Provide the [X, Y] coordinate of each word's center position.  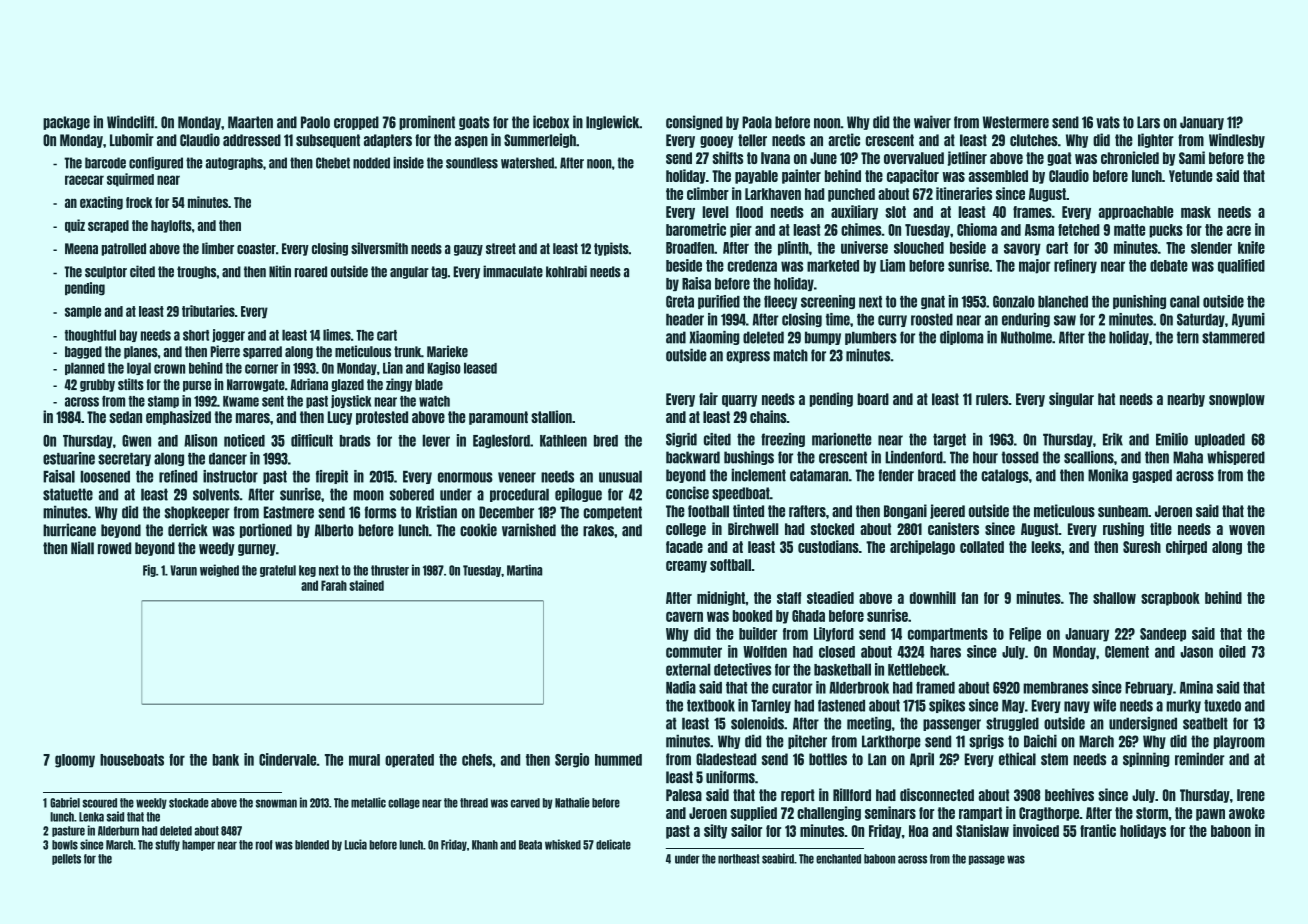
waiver [932, 122]
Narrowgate [256, 385]
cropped [356, 123]
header [685, 319]
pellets [66, 859]
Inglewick [612, 122]
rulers [992, 399]
